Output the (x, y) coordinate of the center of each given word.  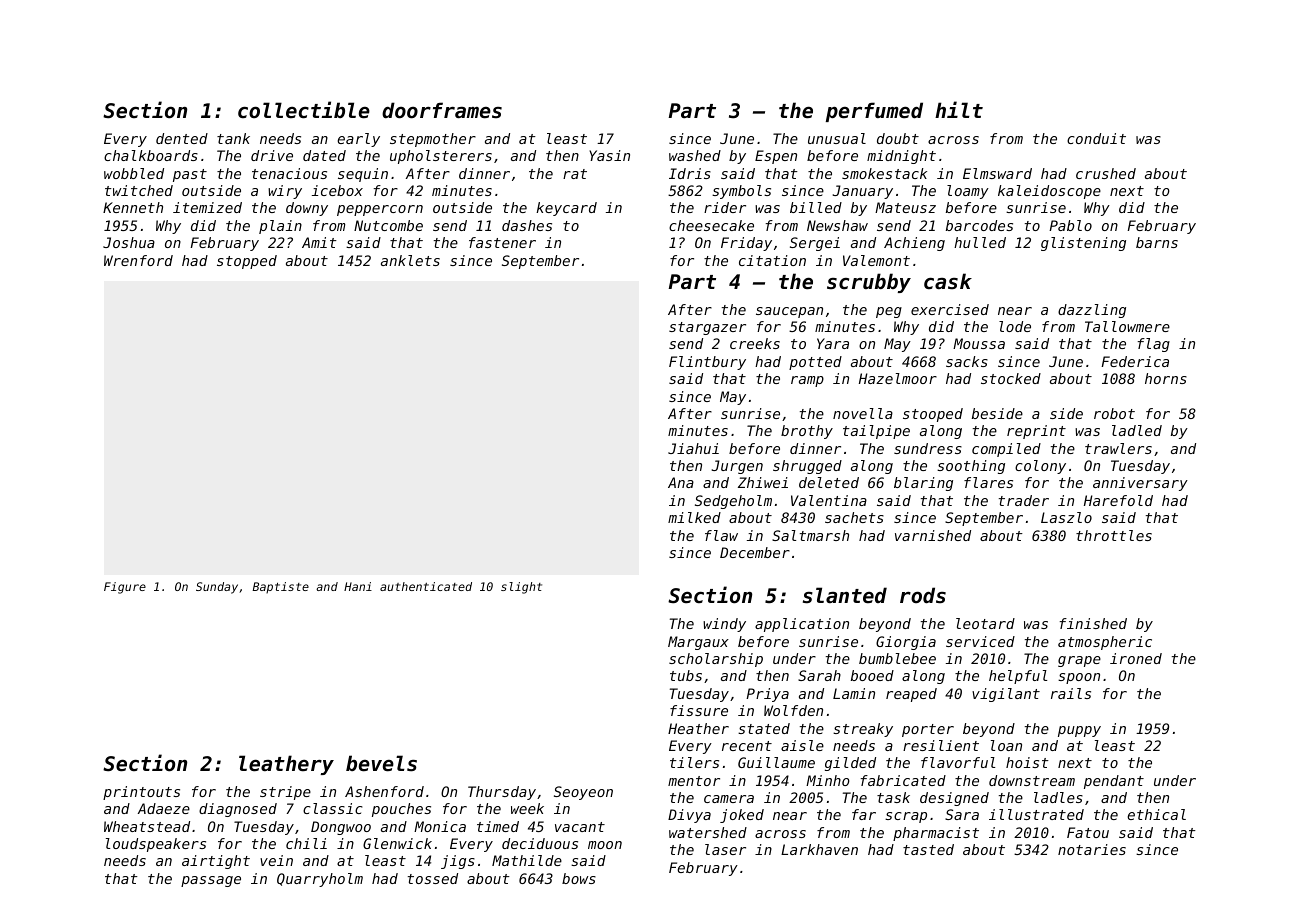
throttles (1114, 535)
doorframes (442, 110)
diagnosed (238, 810)
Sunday (217, 588)
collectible (304, 110)
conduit (1096, 138)
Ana (681, 482)
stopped (247, 262)
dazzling (1092, 311)
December (755, 552)
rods (923, 595)
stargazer (707, 328)
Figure (125, 588)
